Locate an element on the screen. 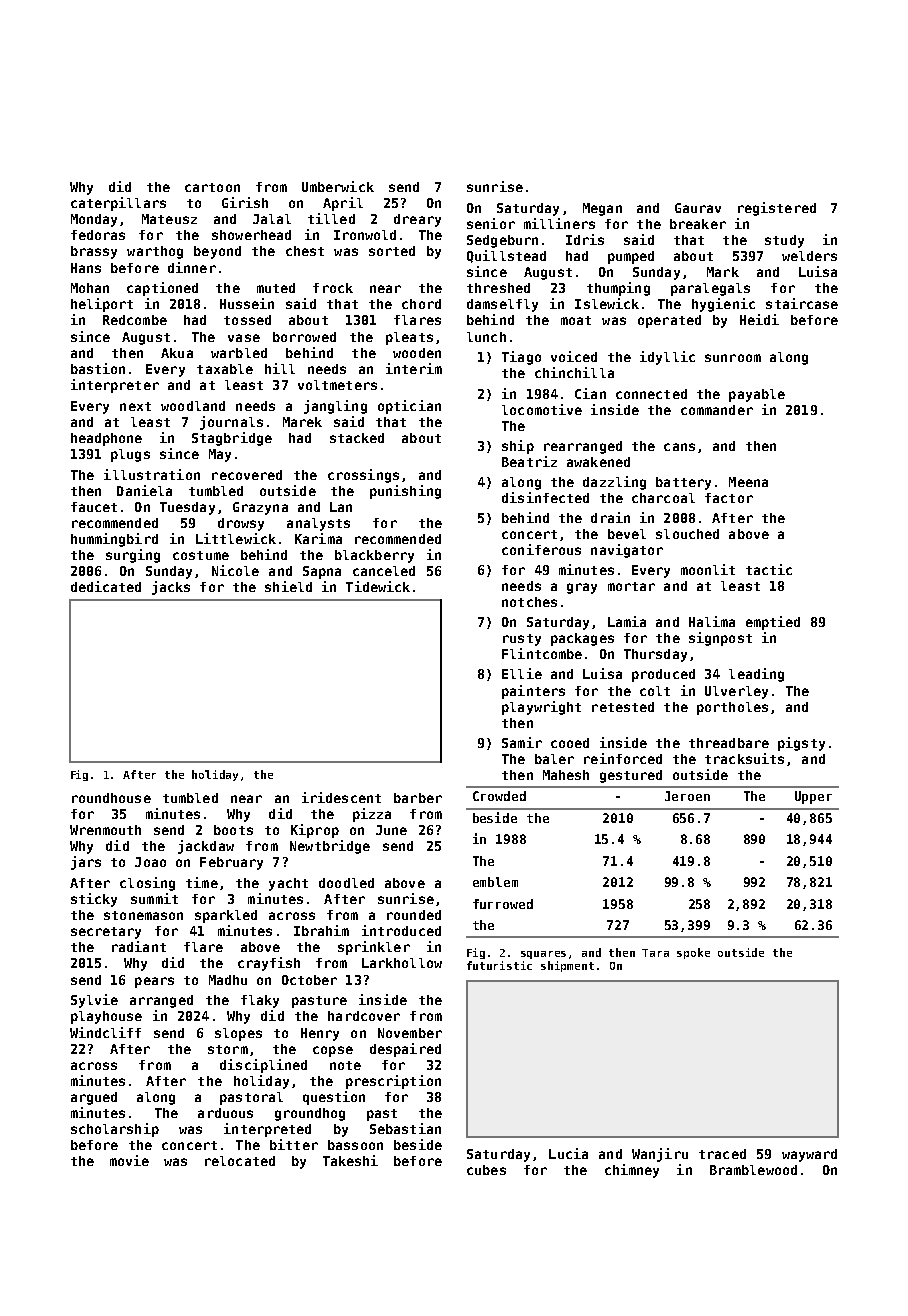 Image resolution: width=908 pixels, height=1316 pixels. paralegals is located at coordinates (710, 289).
